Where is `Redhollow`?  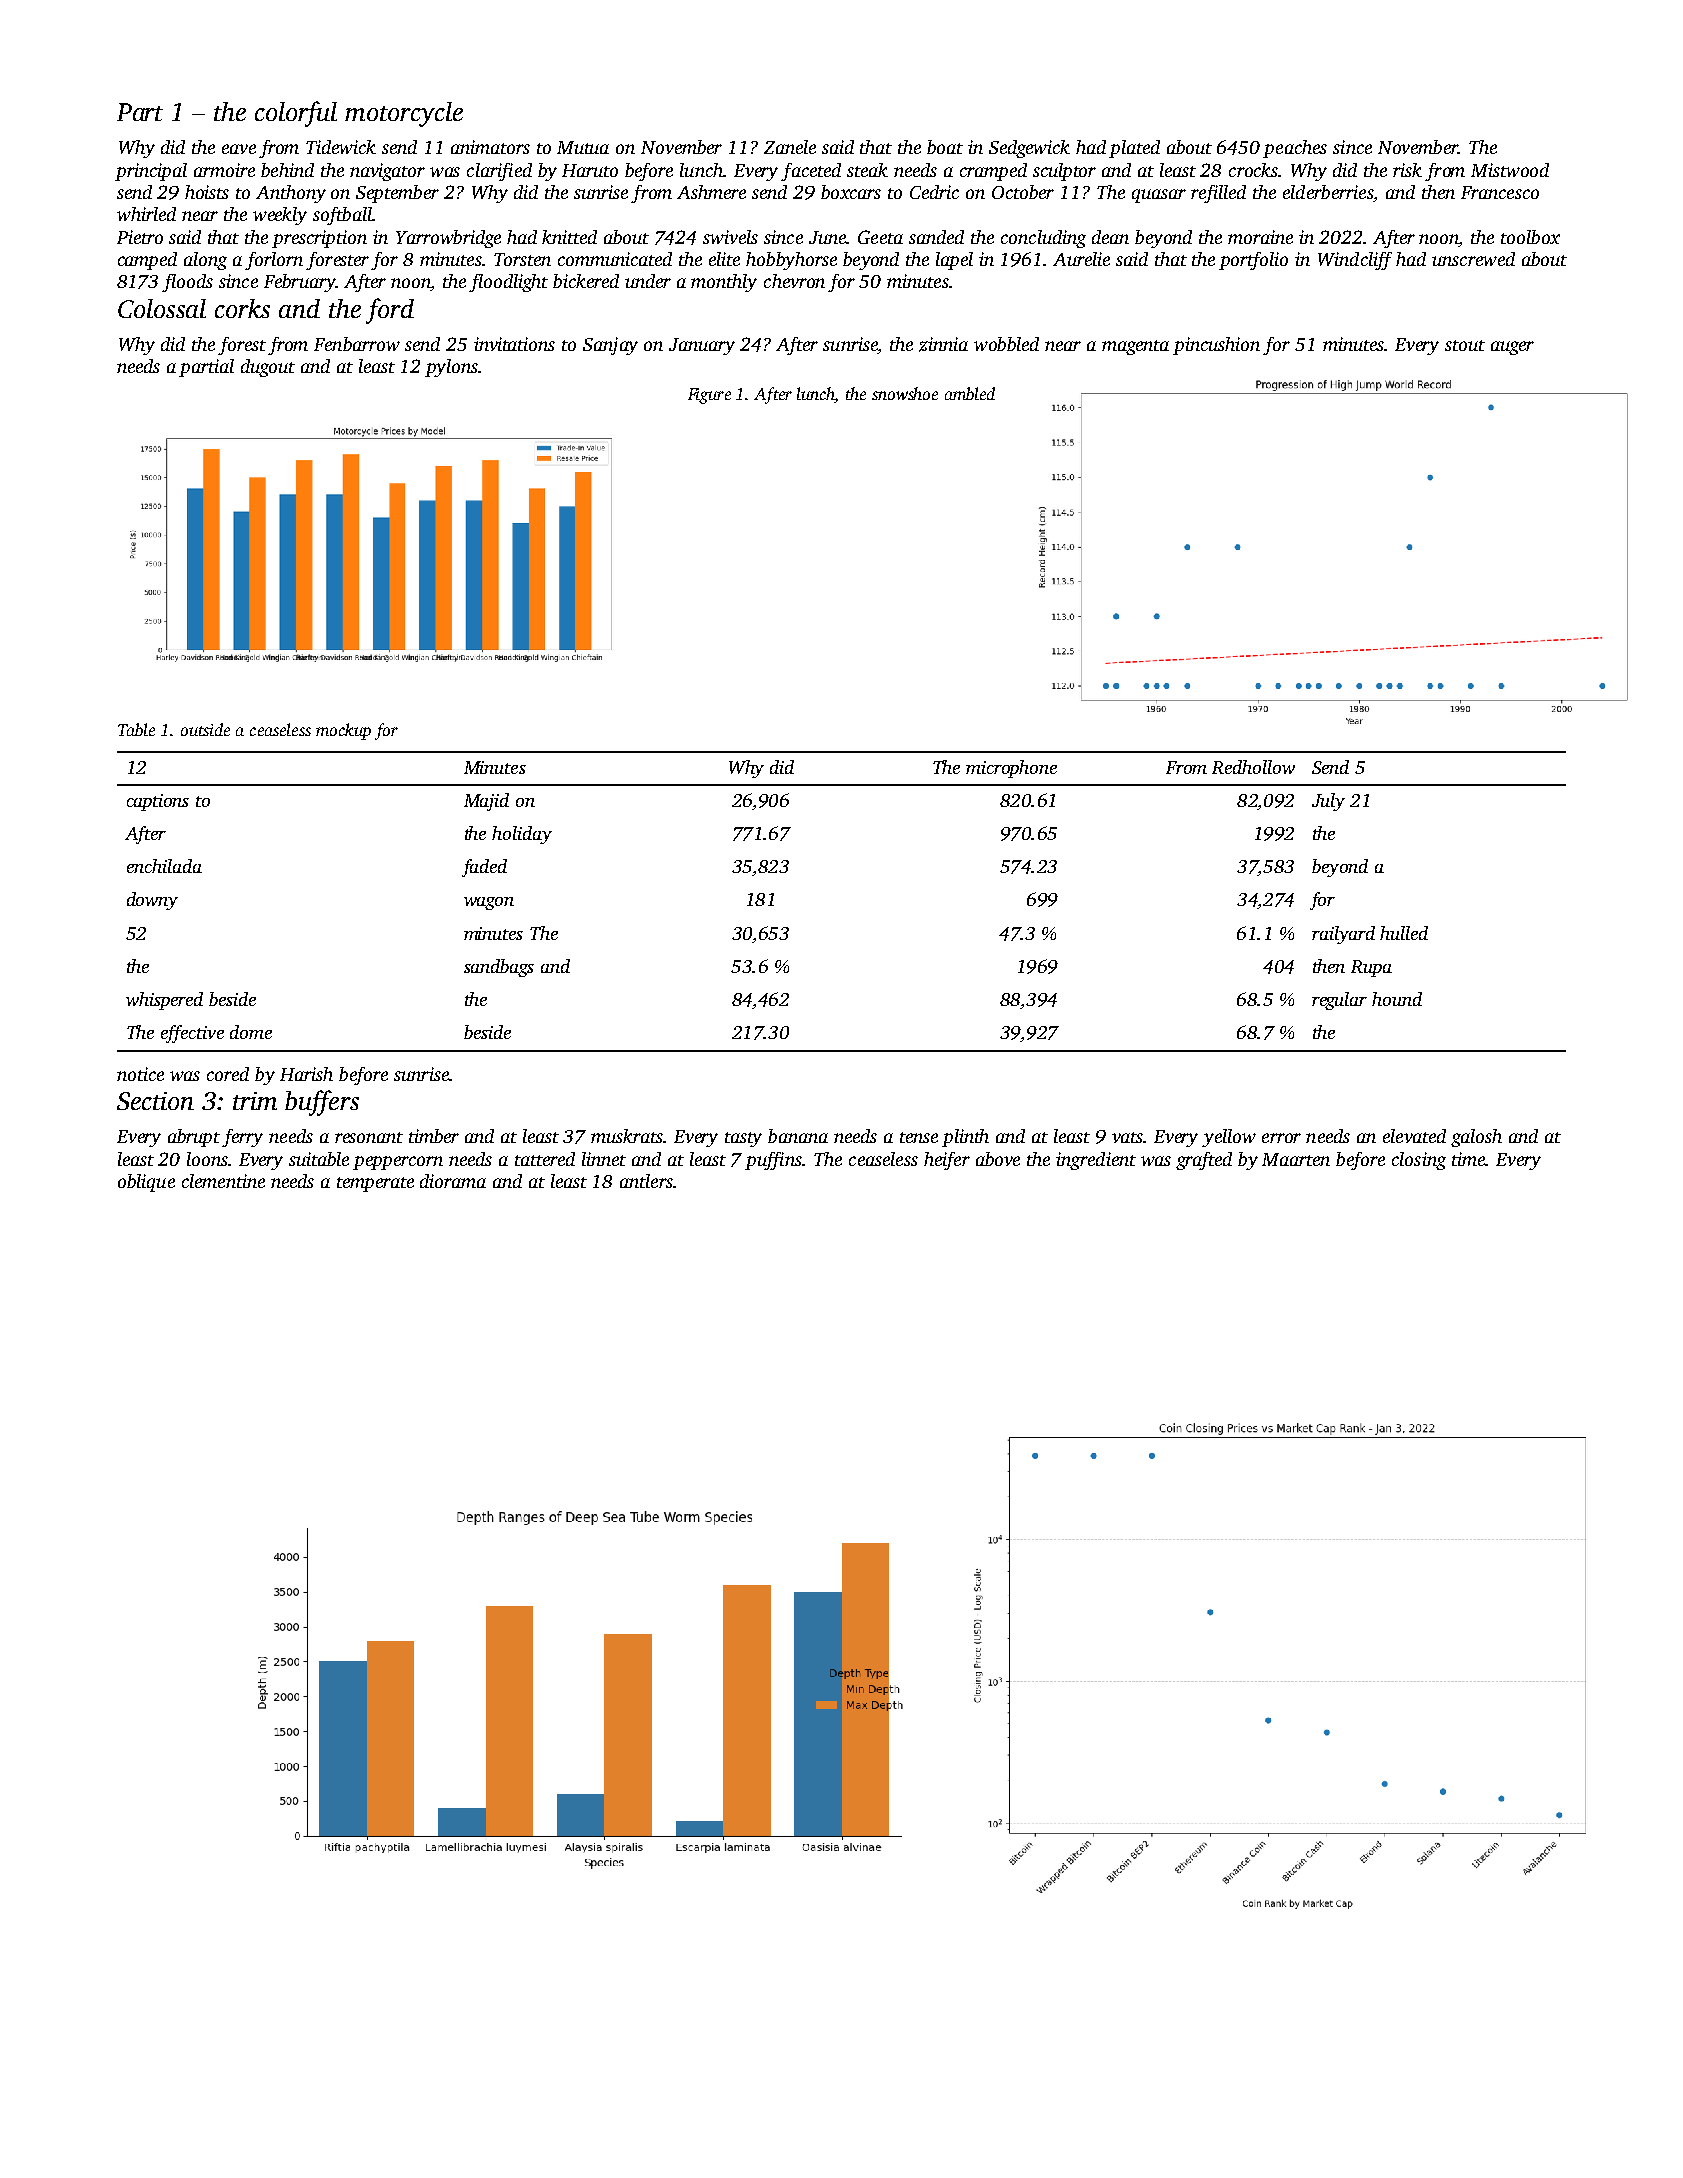 Redhollow is located at coordinates (1253, 767).
